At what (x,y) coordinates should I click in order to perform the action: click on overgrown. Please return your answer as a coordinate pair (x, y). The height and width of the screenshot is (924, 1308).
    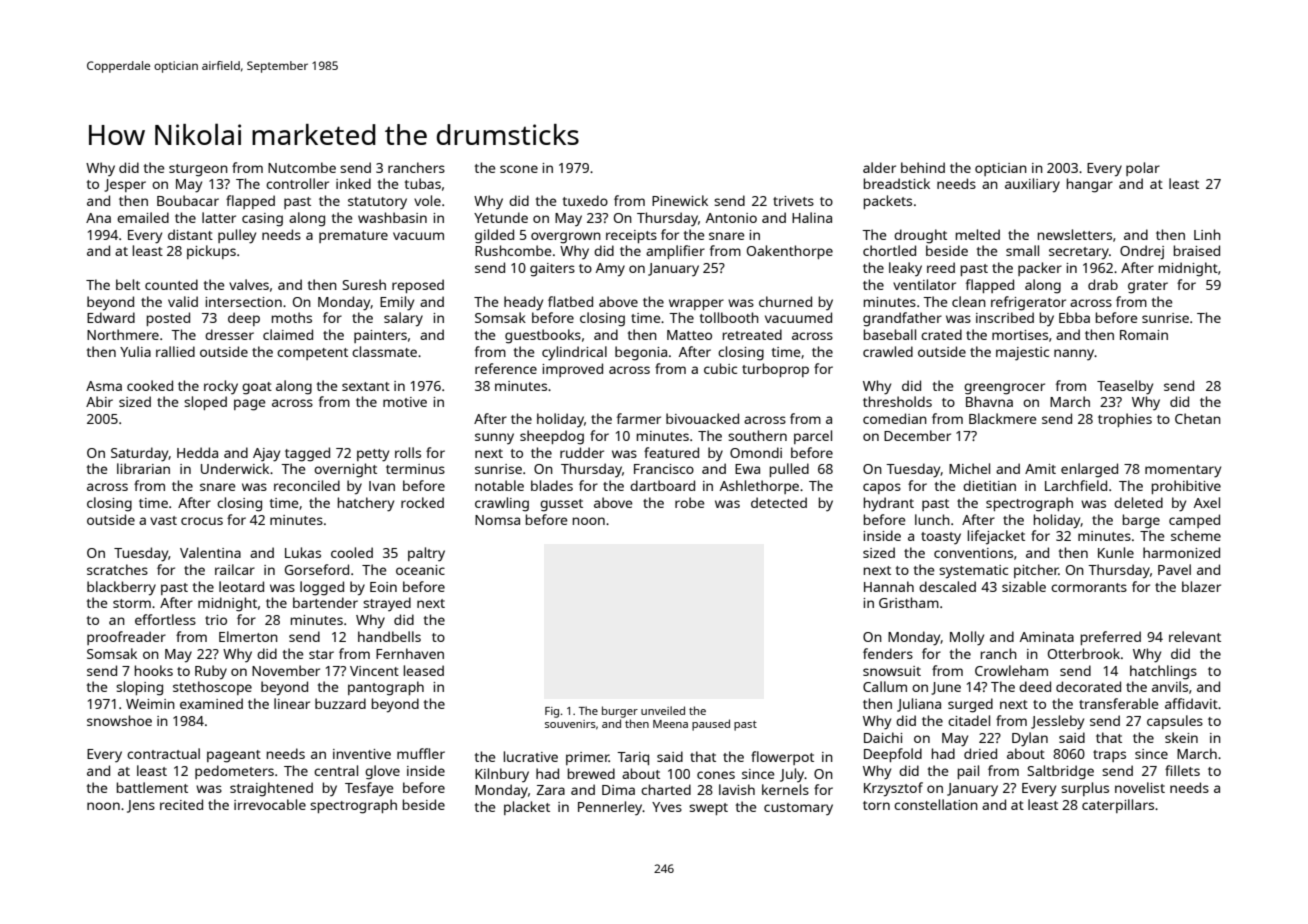
    Looking at the image, I should click on (566, 238).
